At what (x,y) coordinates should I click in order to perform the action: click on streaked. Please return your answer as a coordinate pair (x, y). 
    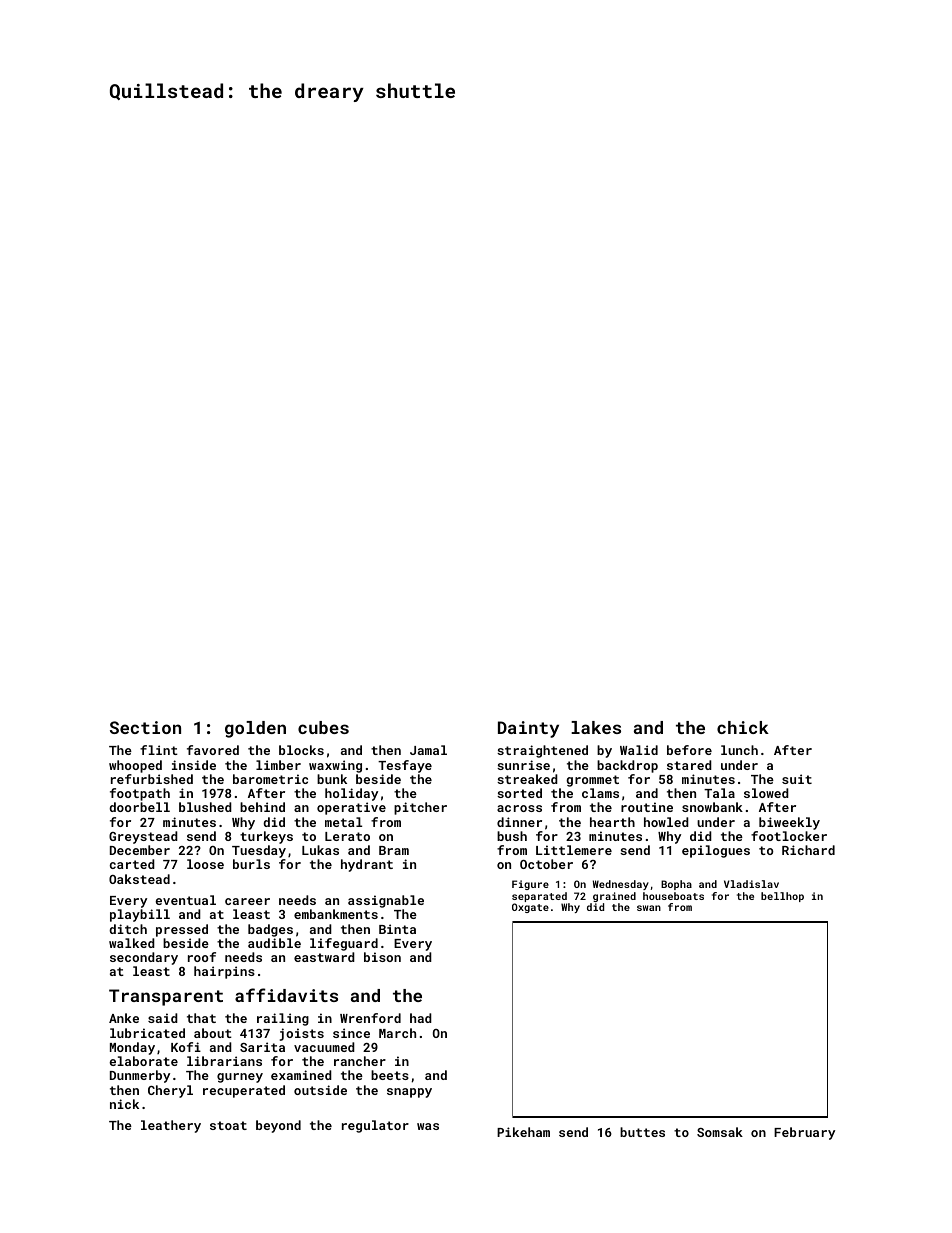
    Looking at the image, I should click on (527, 779).
